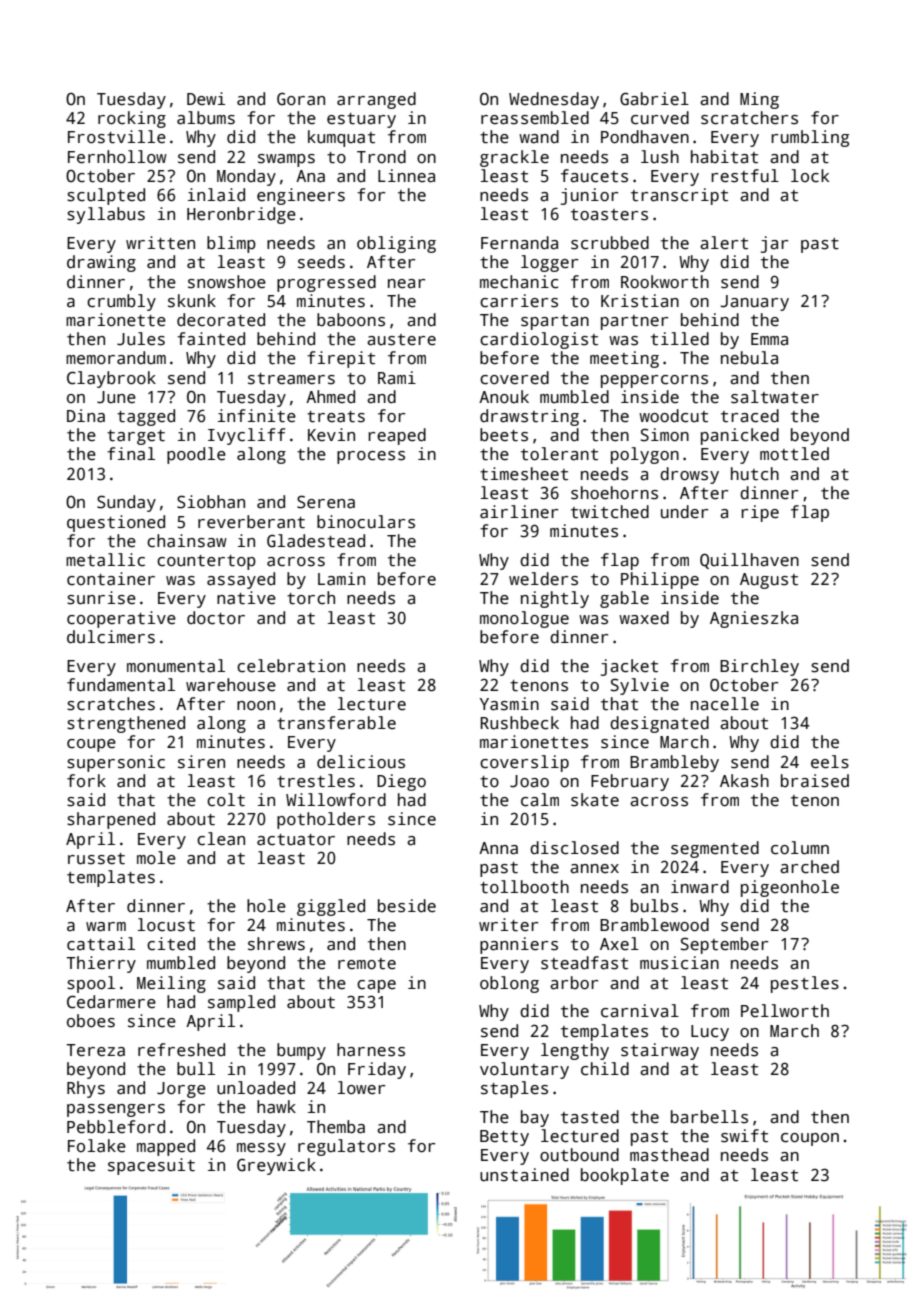  I want to click on grackle, so click(514, 158).
